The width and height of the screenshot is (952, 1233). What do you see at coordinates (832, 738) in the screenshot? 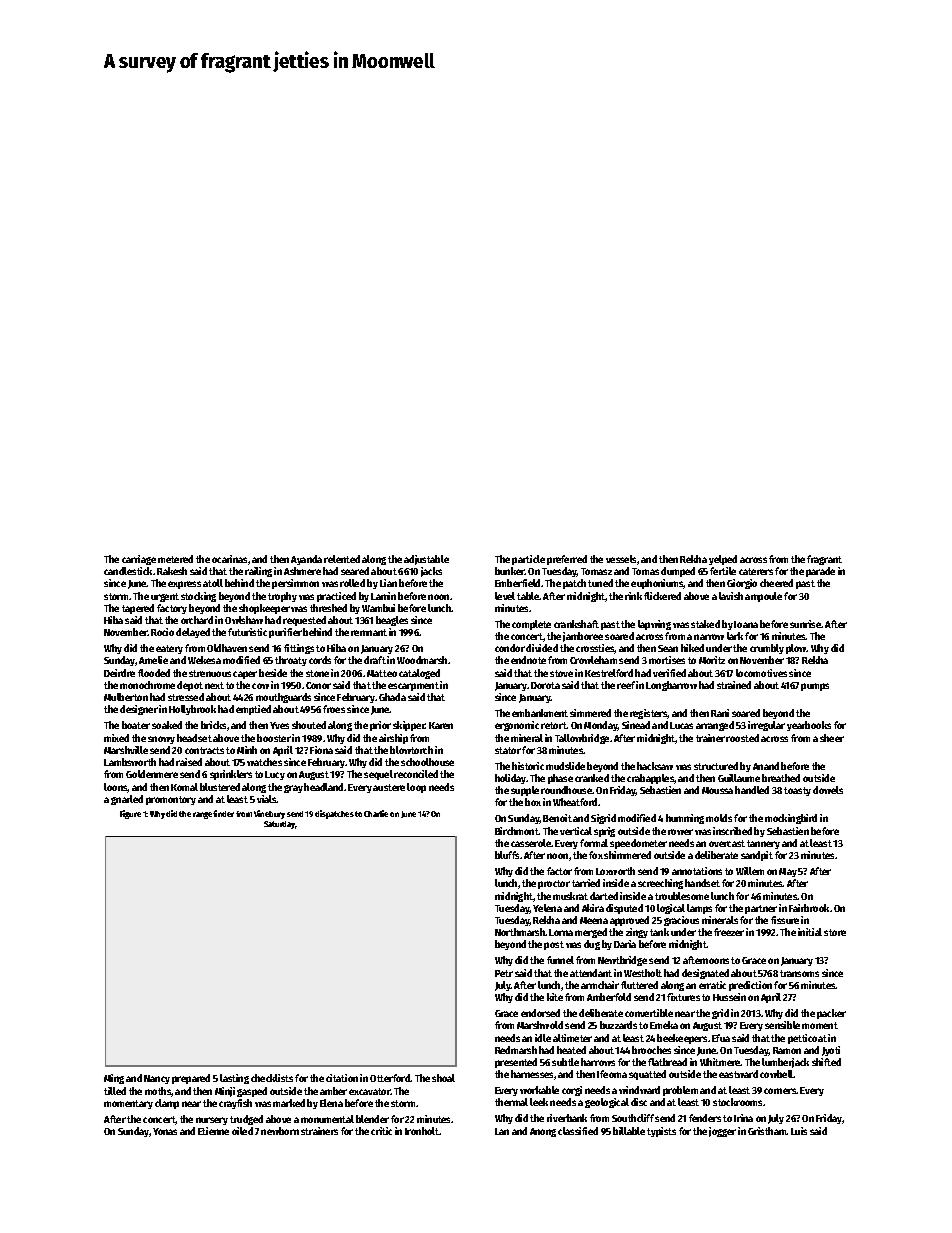
I see `sheer` at bounding box center [832, 738].
